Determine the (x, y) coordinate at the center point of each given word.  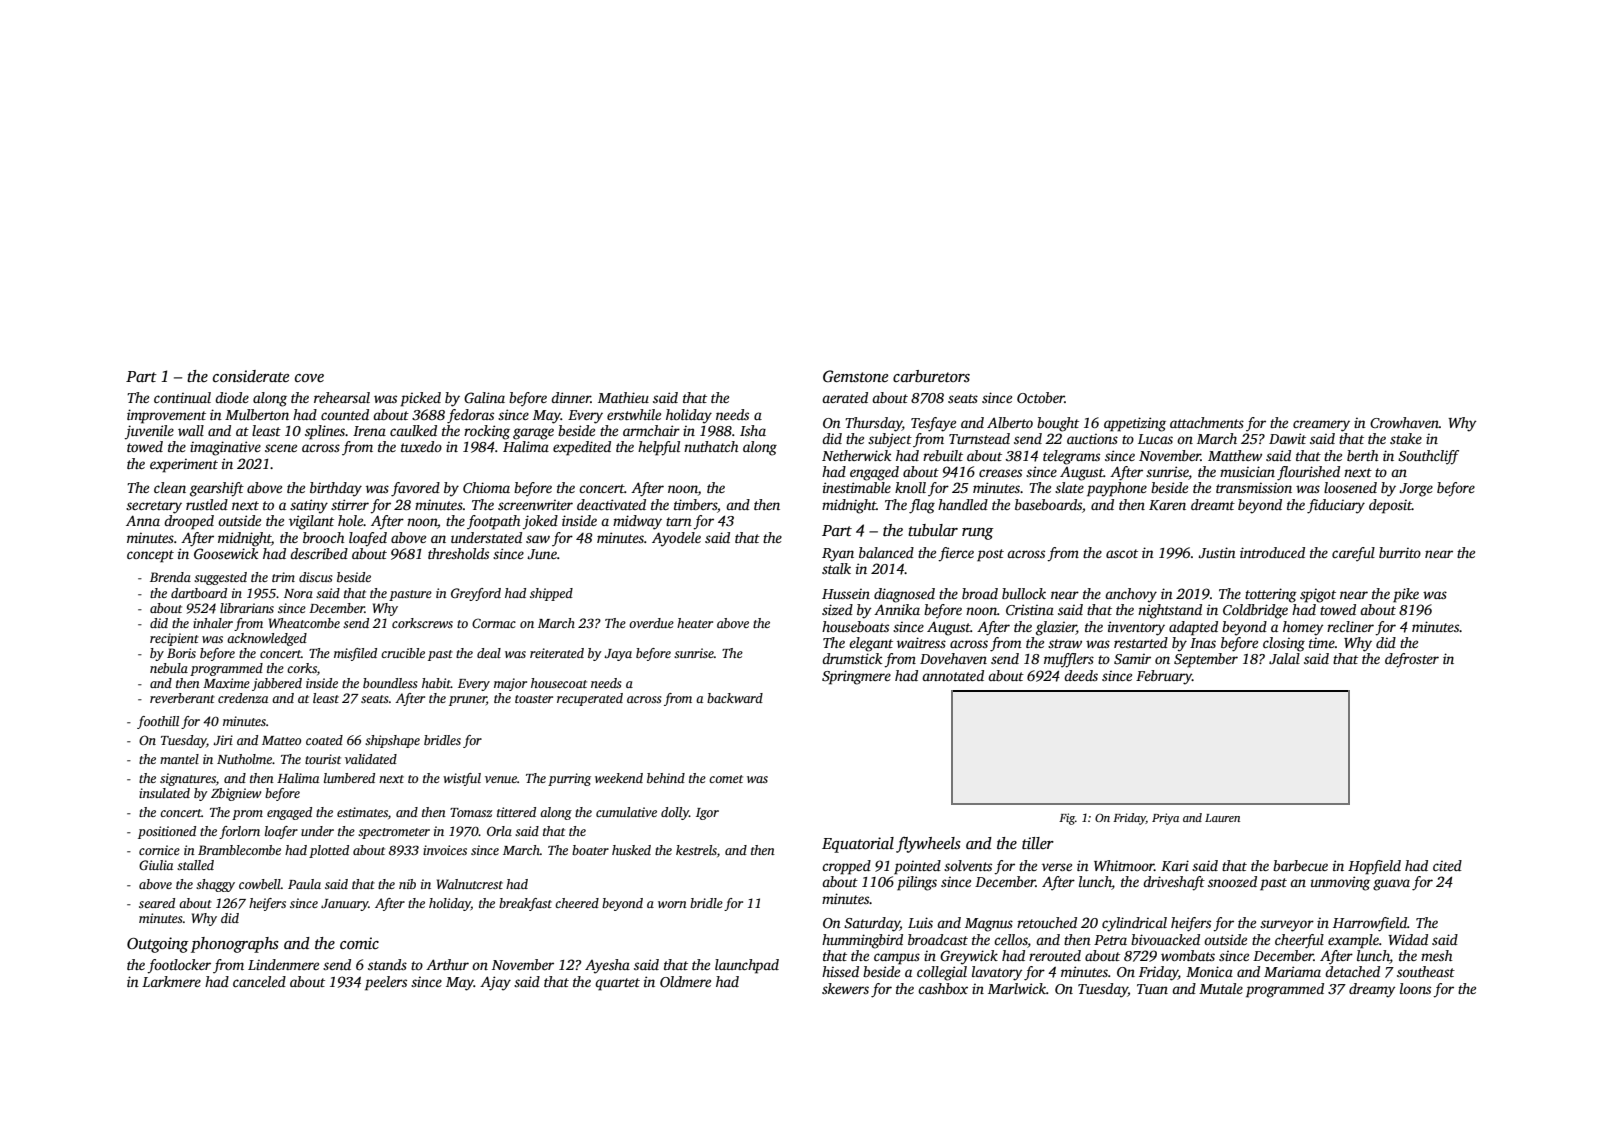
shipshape (392, 741)
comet (726, 779)
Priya (1165, 819)
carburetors (931, 376)
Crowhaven (1404, 422)
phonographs (235, 945)
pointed (917, 867)
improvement (166, 416)
